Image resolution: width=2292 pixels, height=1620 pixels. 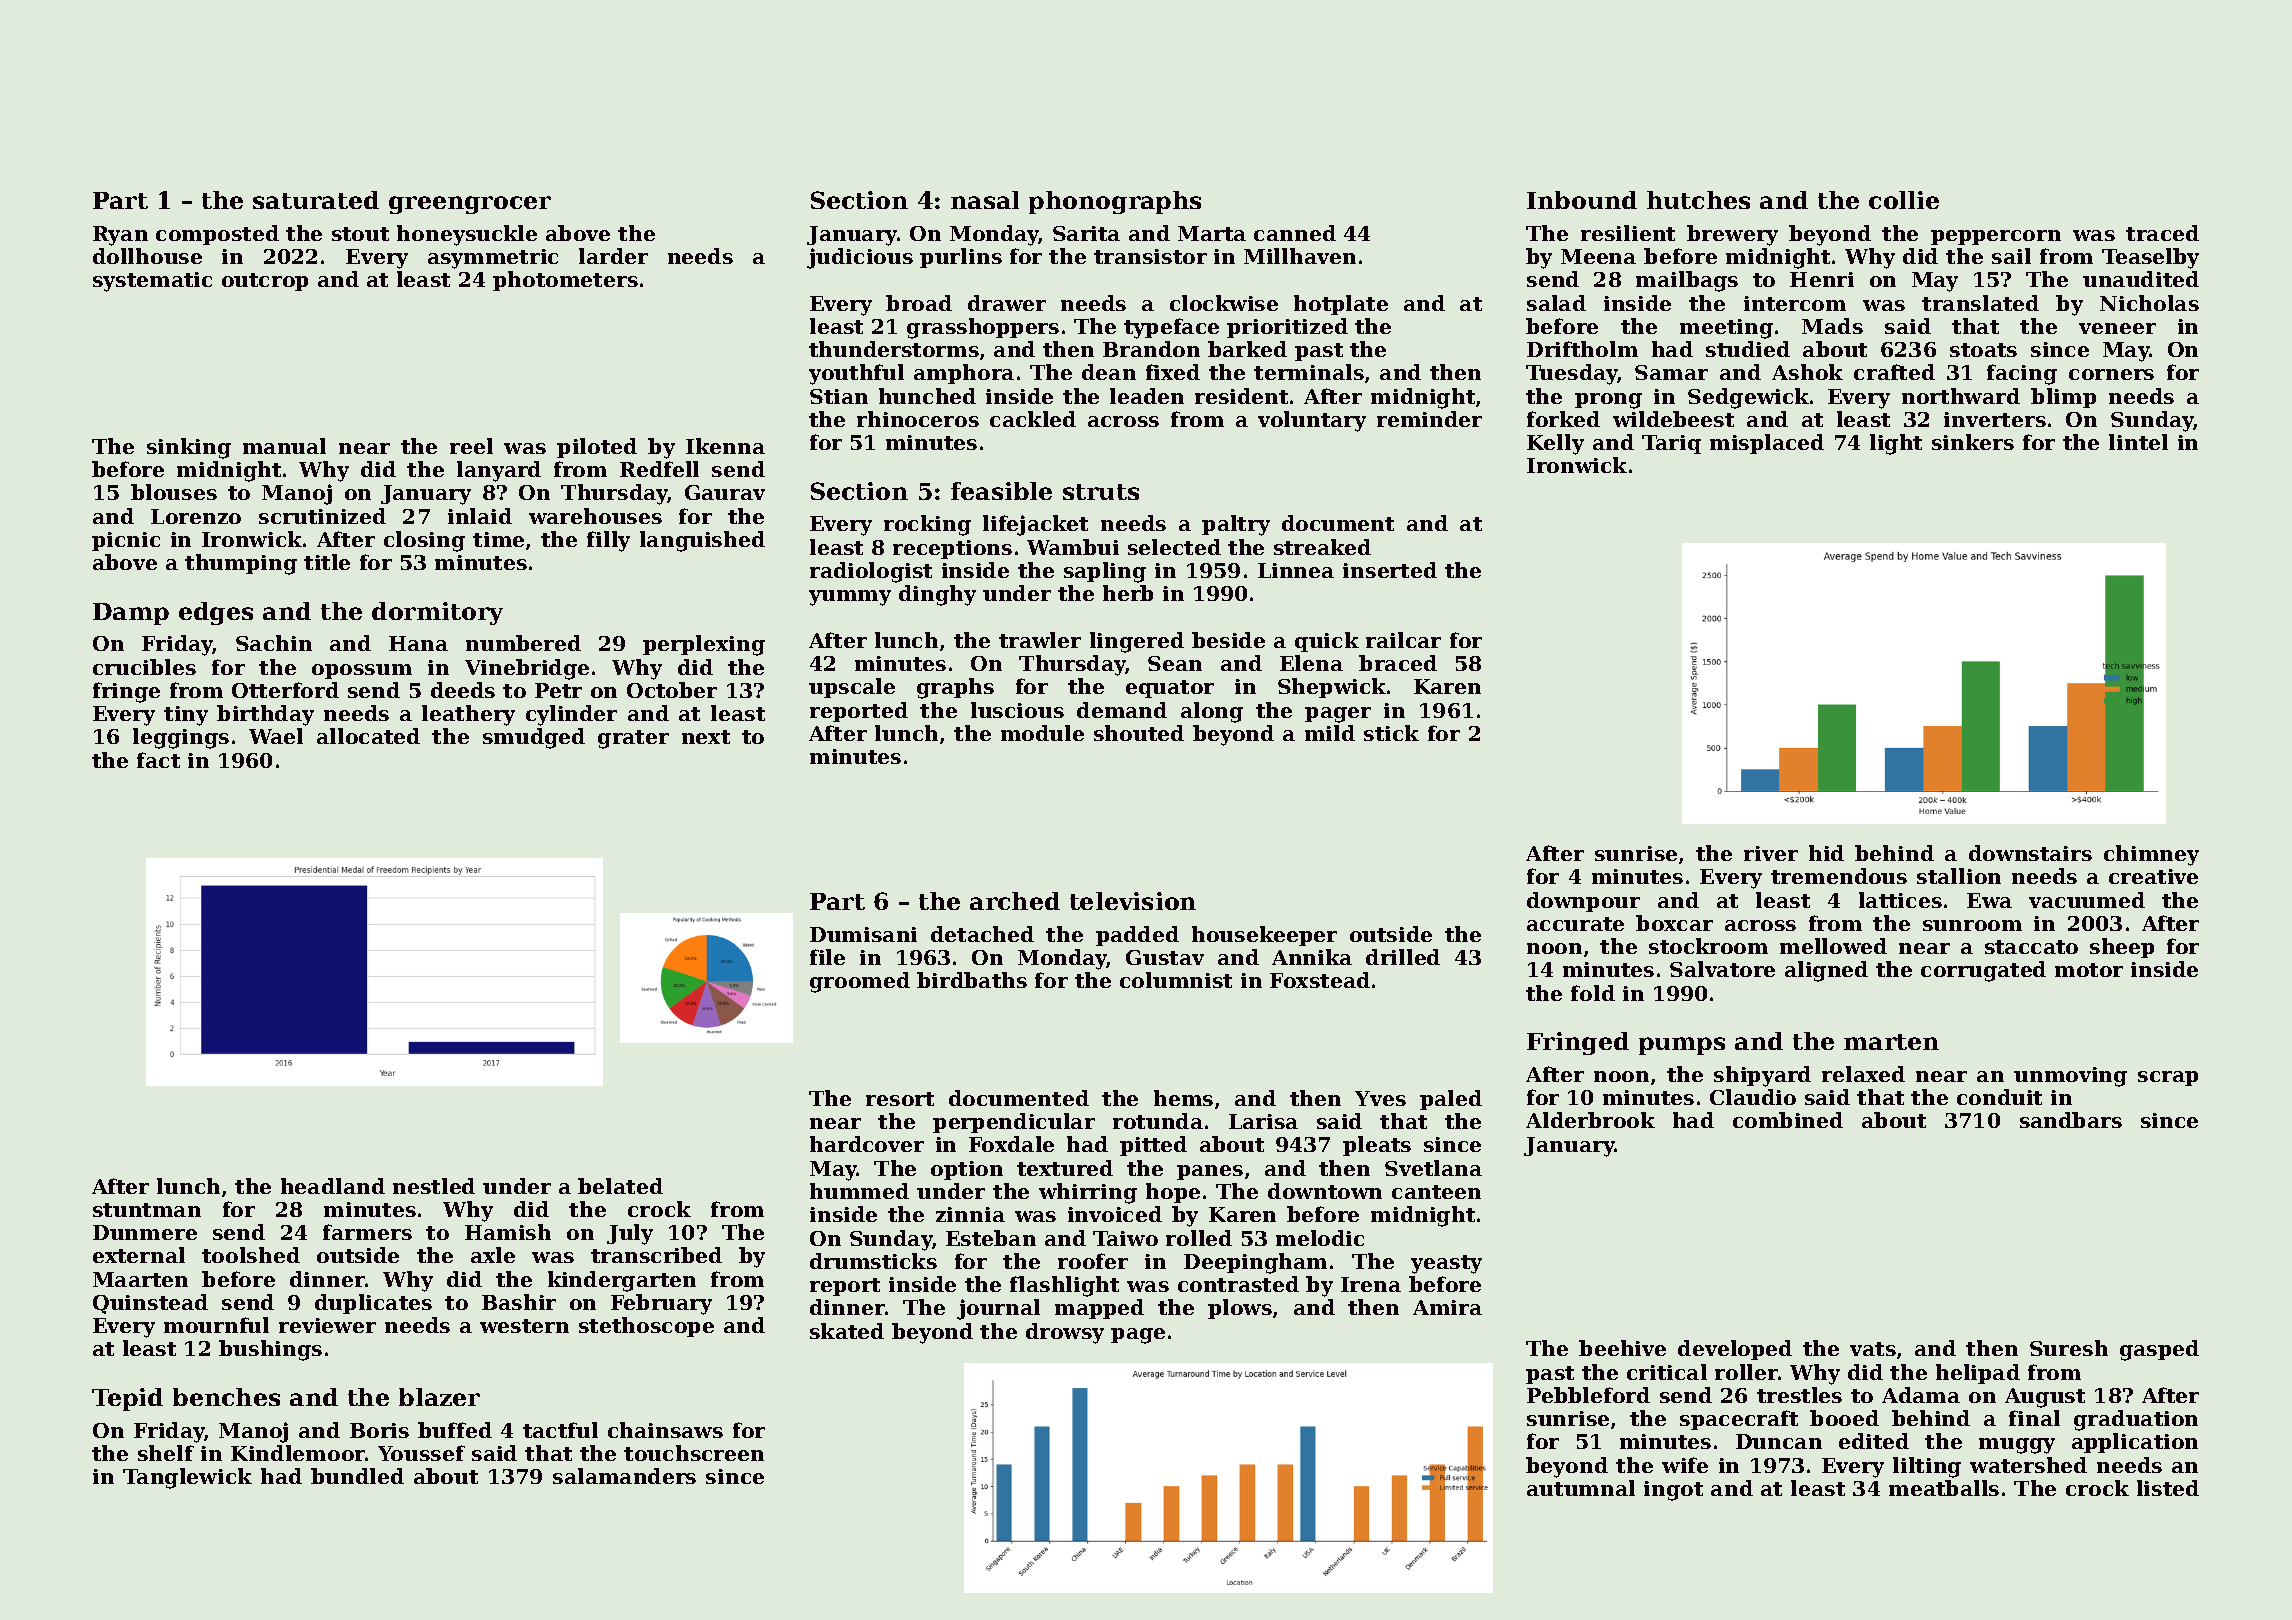 I want to click on composted, so click(x=217, y=235).
